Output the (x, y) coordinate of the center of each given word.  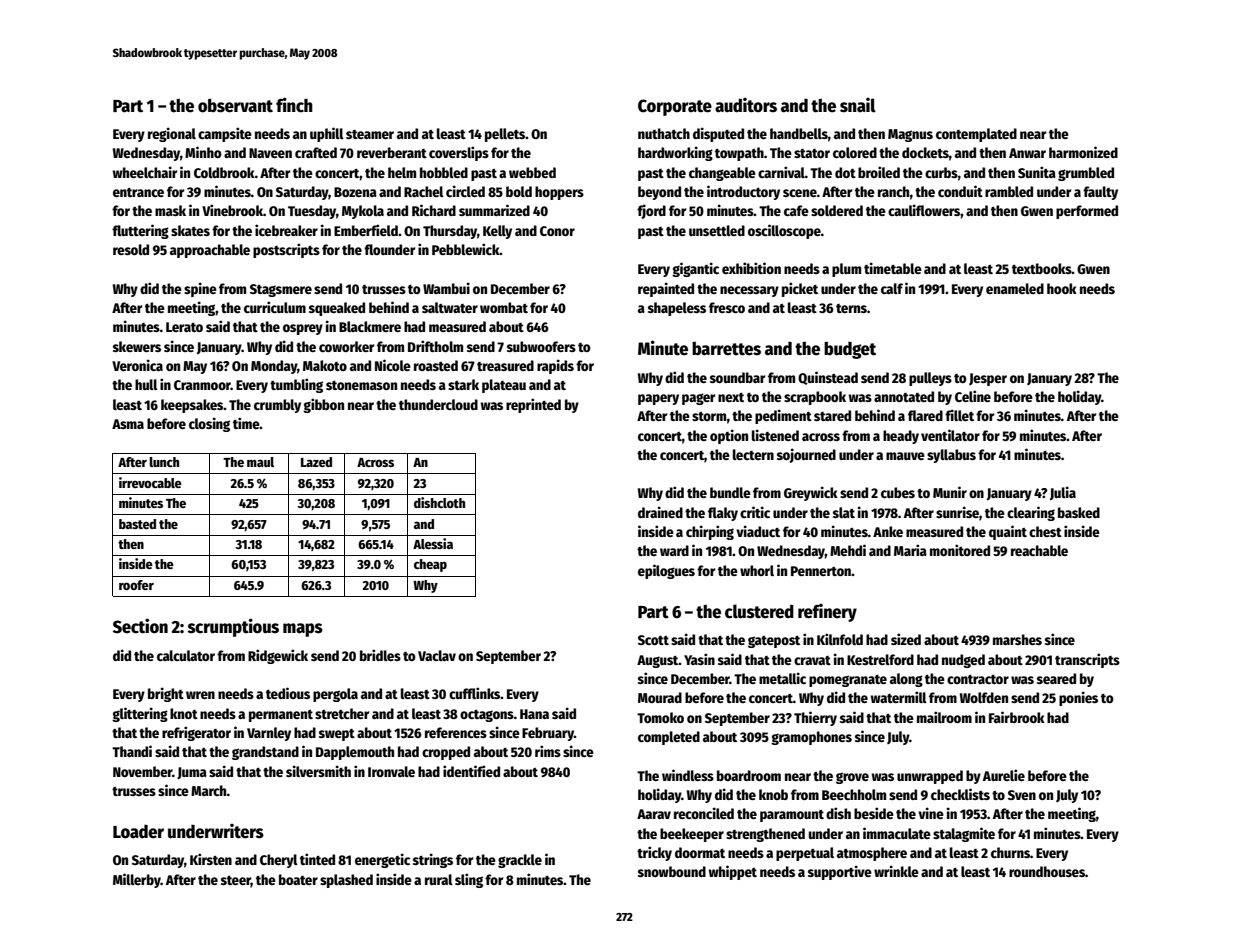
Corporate (675, 107)
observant (235, 105)
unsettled (717, 230)
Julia (1063, 493)
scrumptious (233, 627)
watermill (899, 697)
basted (137, 524)
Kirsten (211, 859)
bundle (730, 492)
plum (846, 270)
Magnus (910, 135)
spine (200, 289)
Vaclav (437, 655)
